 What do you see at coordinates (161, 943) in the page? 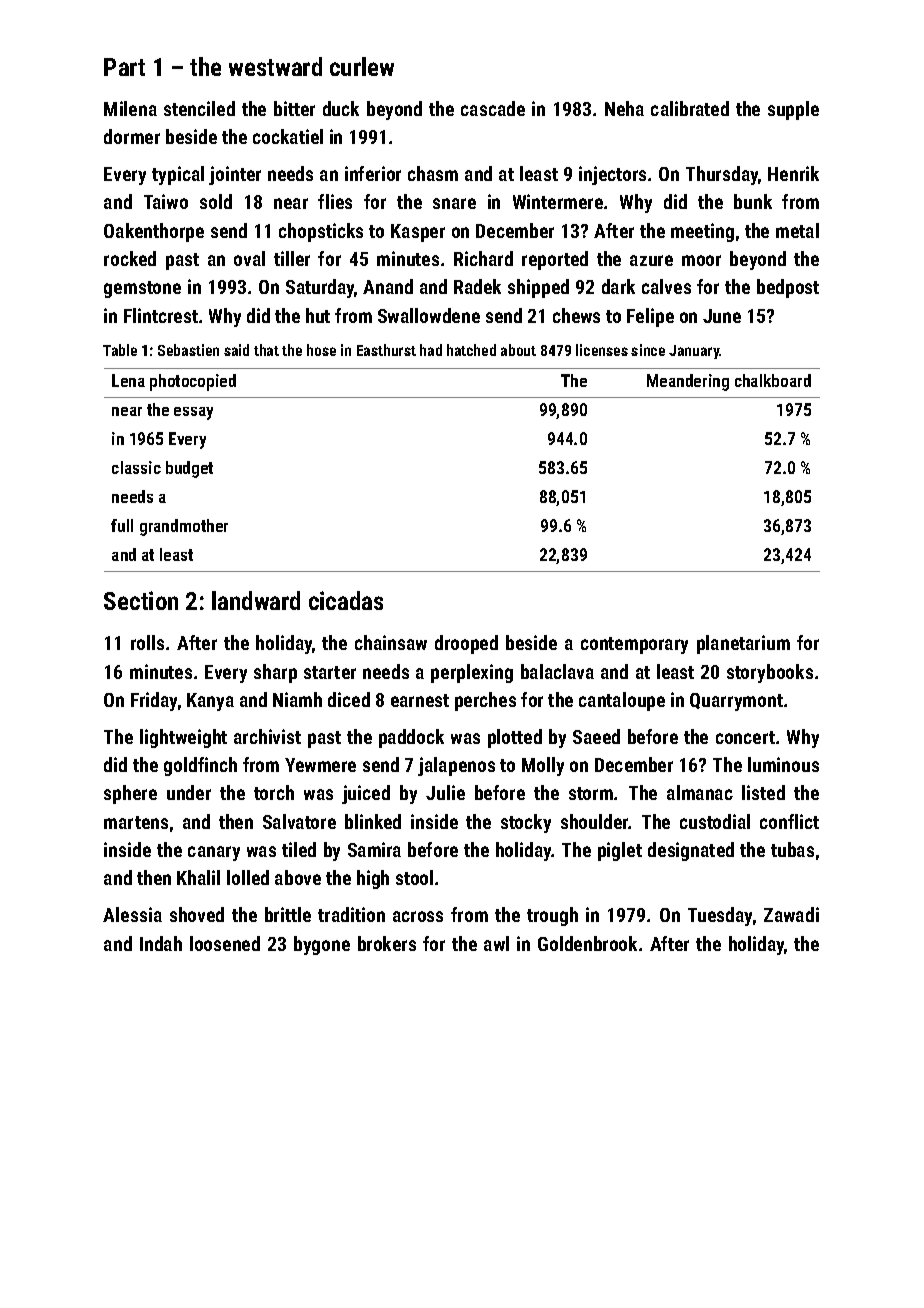
I see `Indah` at bounding box center [161, 943].
